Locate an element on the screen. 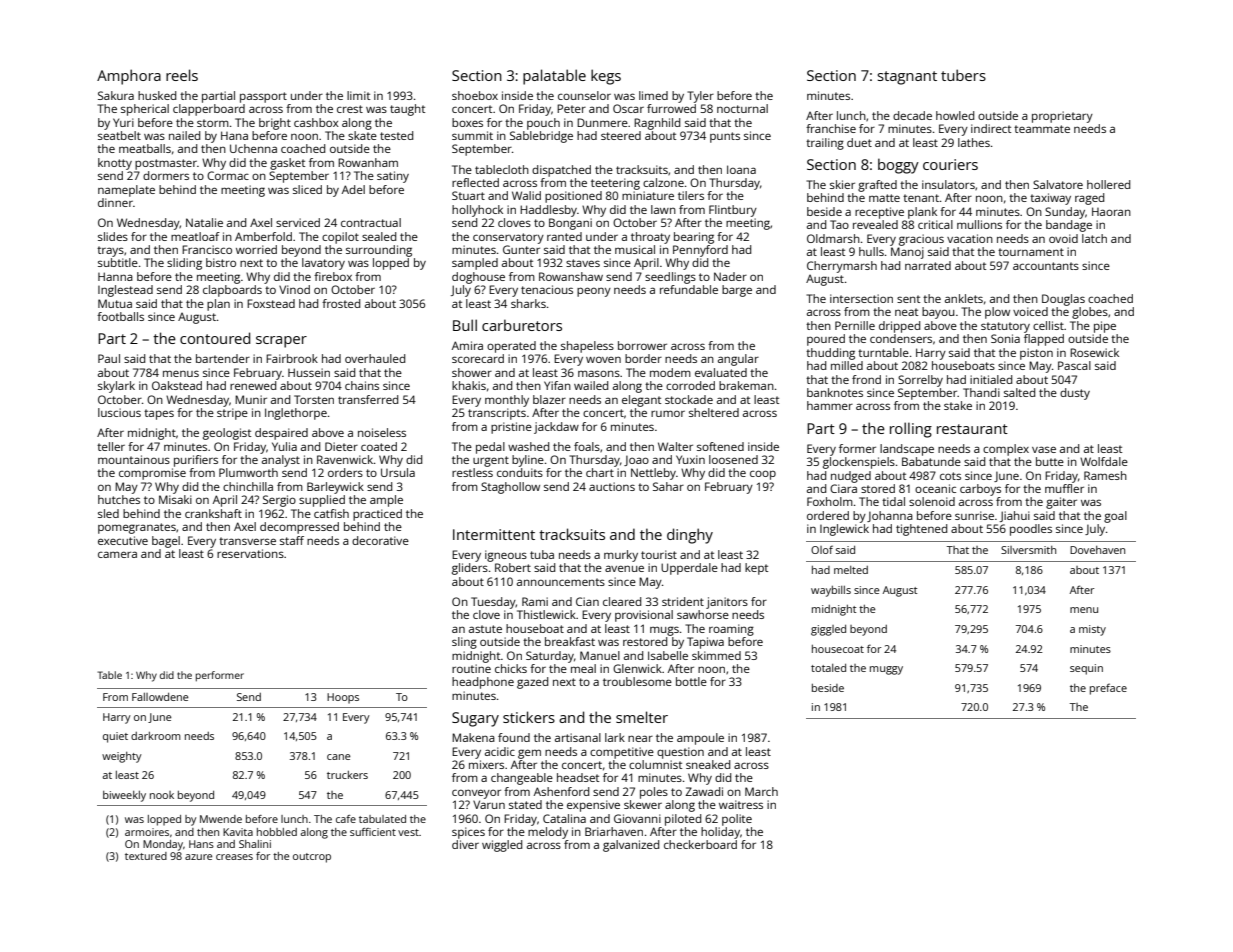 The width and height of the screenshot is (1233, 952). borrower is located at coordinates (642, 345).
